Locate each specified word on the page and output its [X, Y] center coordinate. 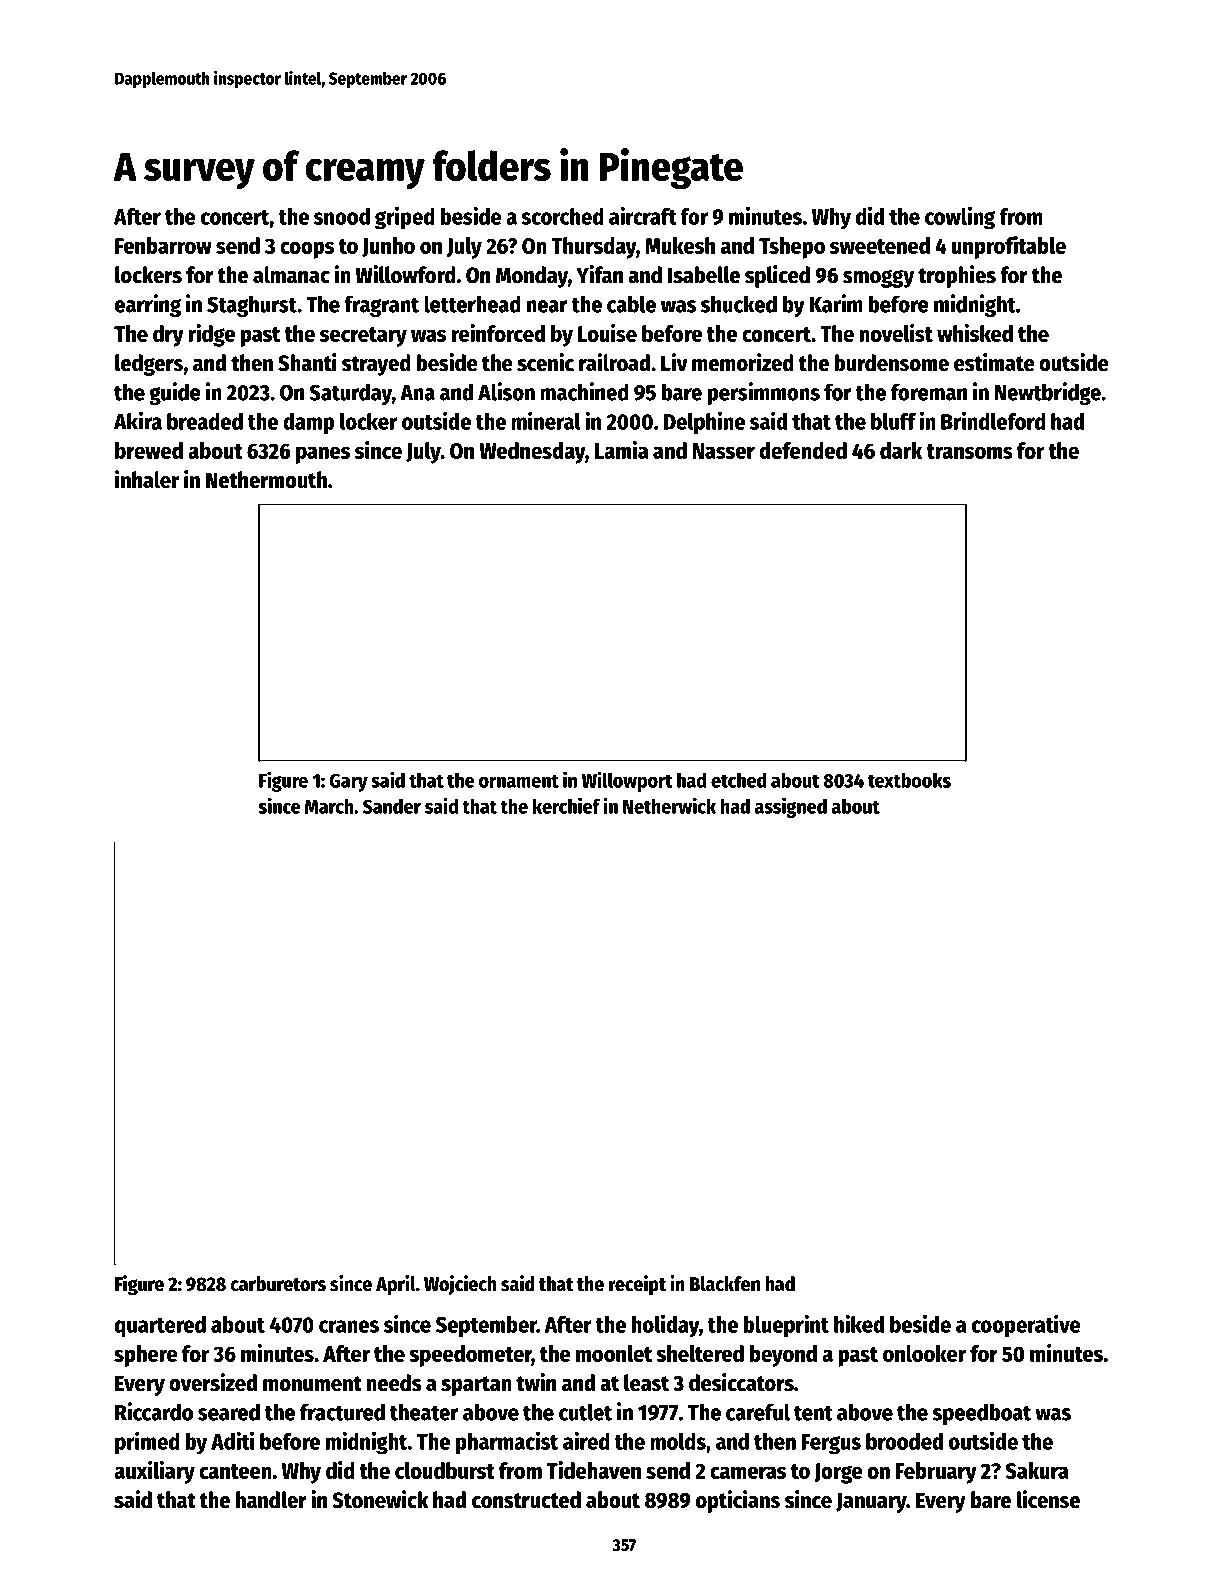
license [1048, 1499]
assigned [791, 807]
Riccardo [154, 1411]
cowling [960, 218]
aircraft [643, 215]
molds [678, 1441]
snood [342, 216]
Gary [348, 783]
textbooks [909, 780]
